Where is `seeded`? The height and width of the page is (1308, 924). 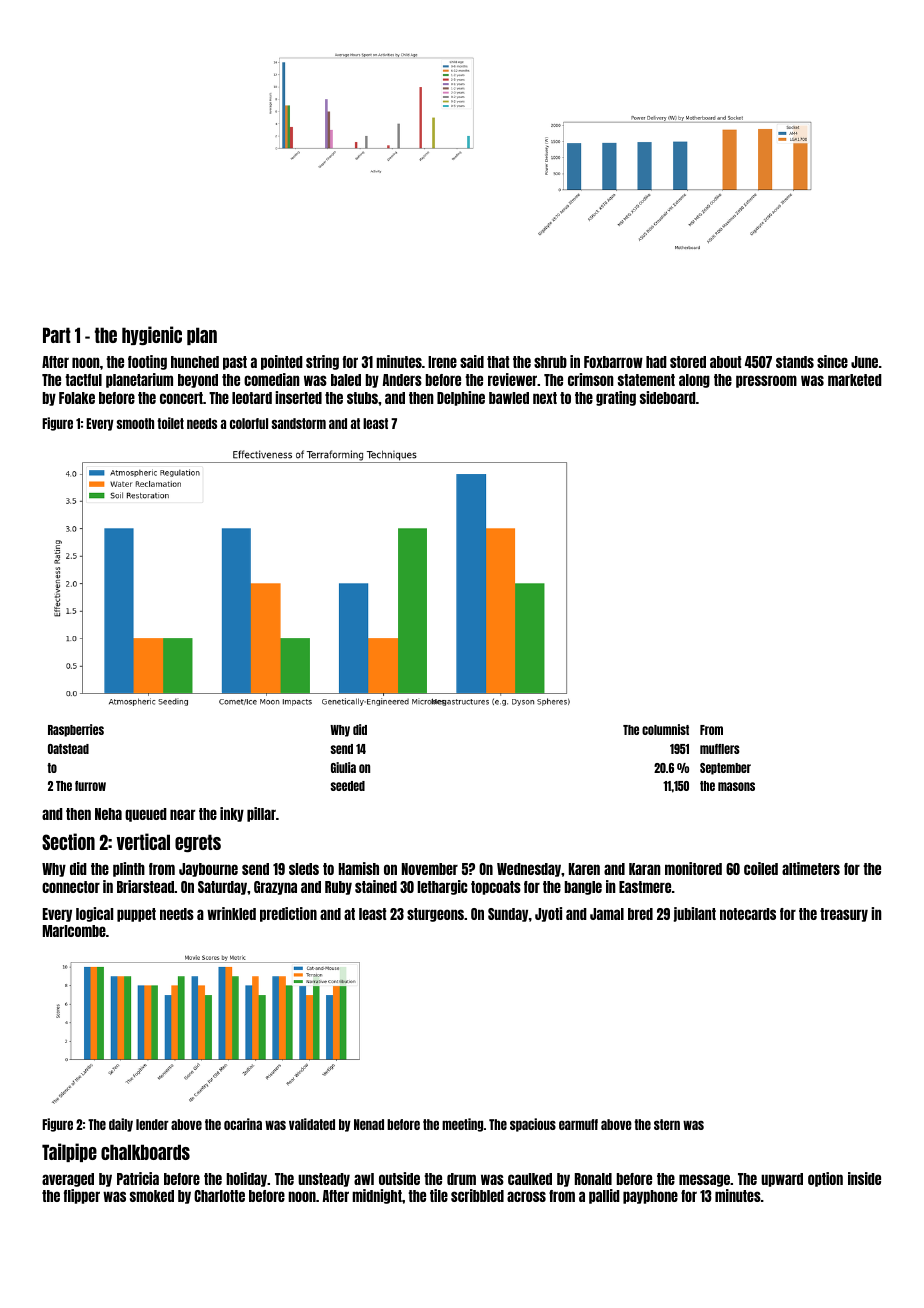 seeded is located at coordinates (348, 786).
